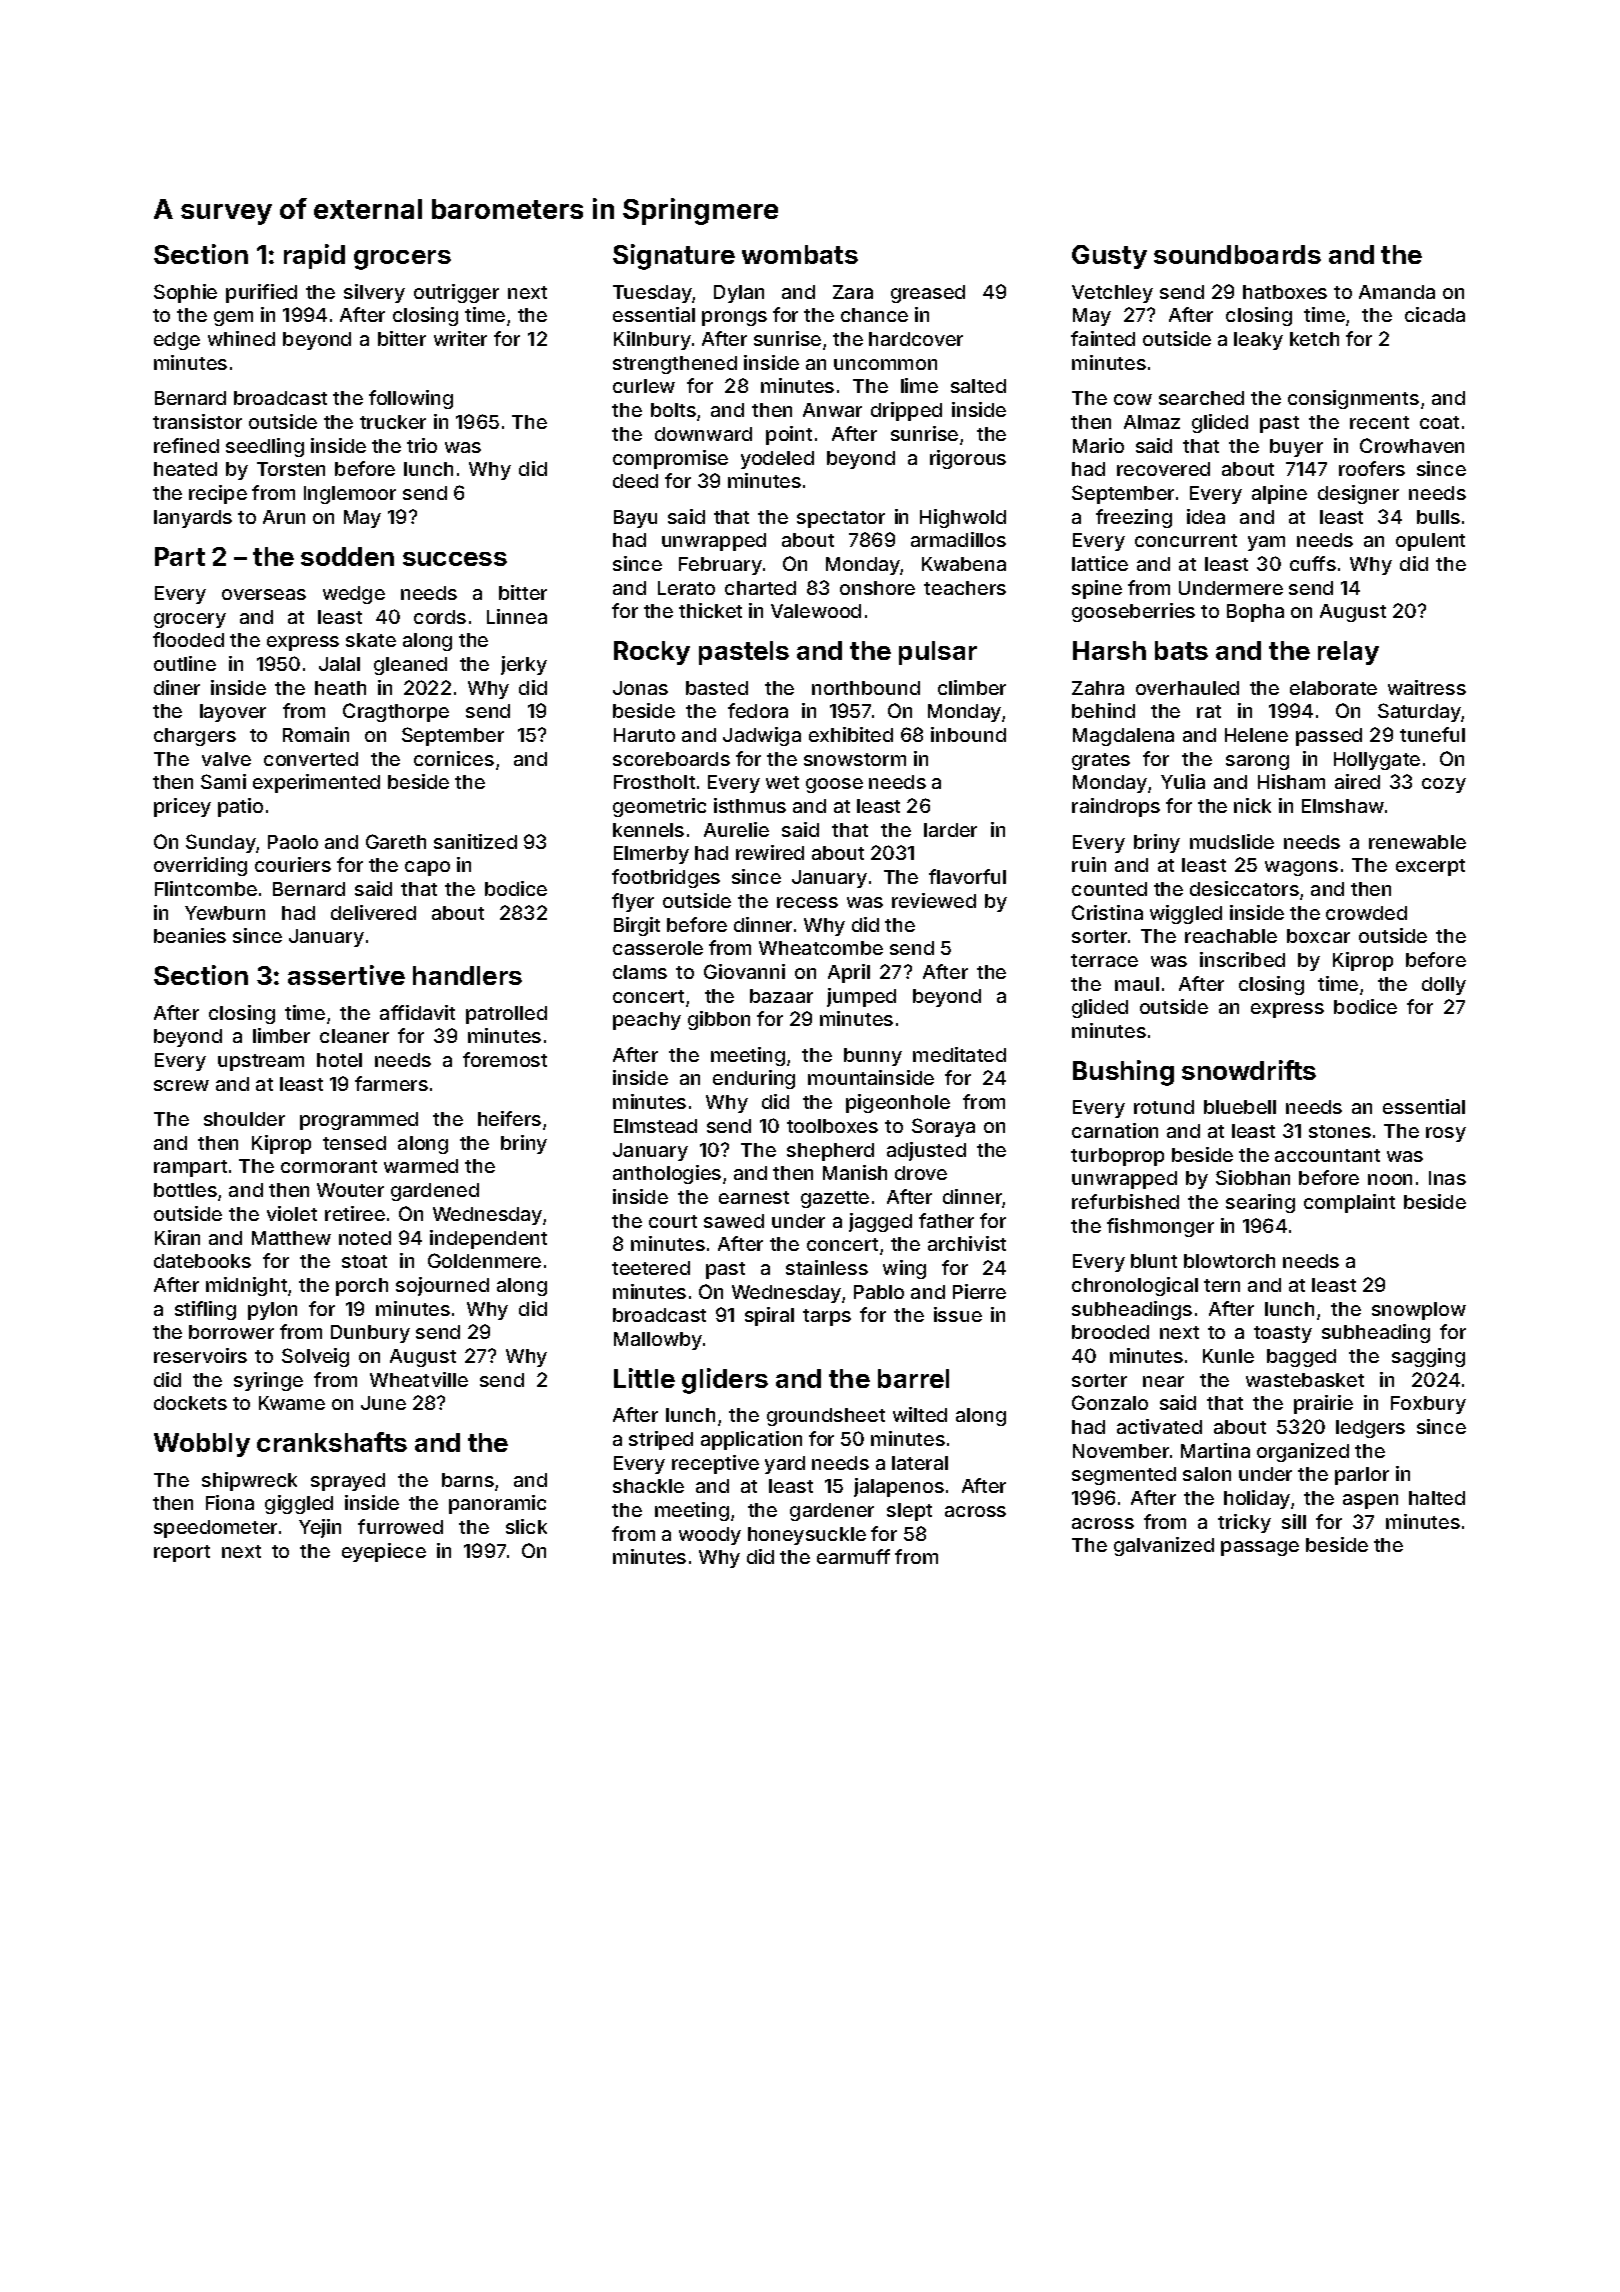  Describe the element at coordinates (231, 1332) in the screenshot. I see `borrower` at that location.
